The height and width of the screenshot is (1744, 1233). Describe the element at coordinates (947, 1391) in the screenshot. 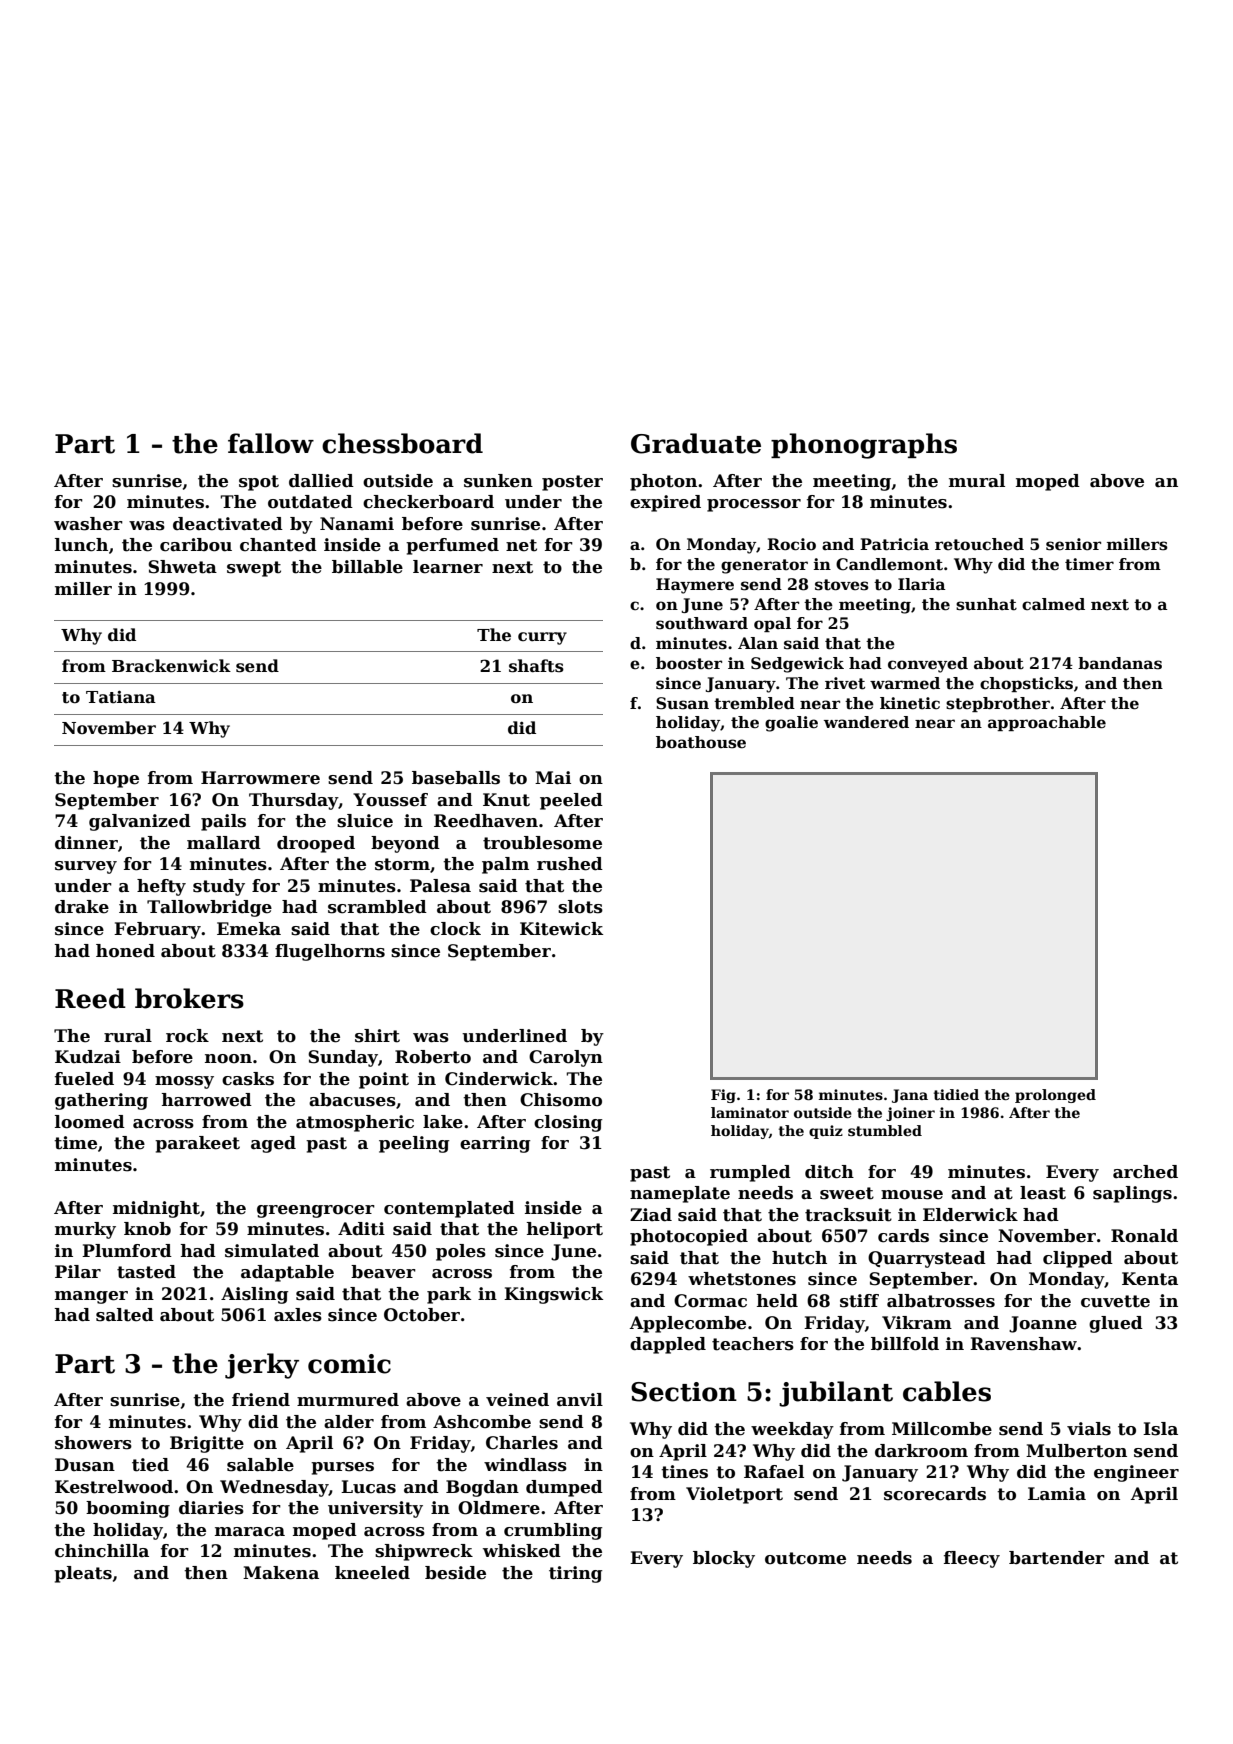

I see `cables` at that location.
